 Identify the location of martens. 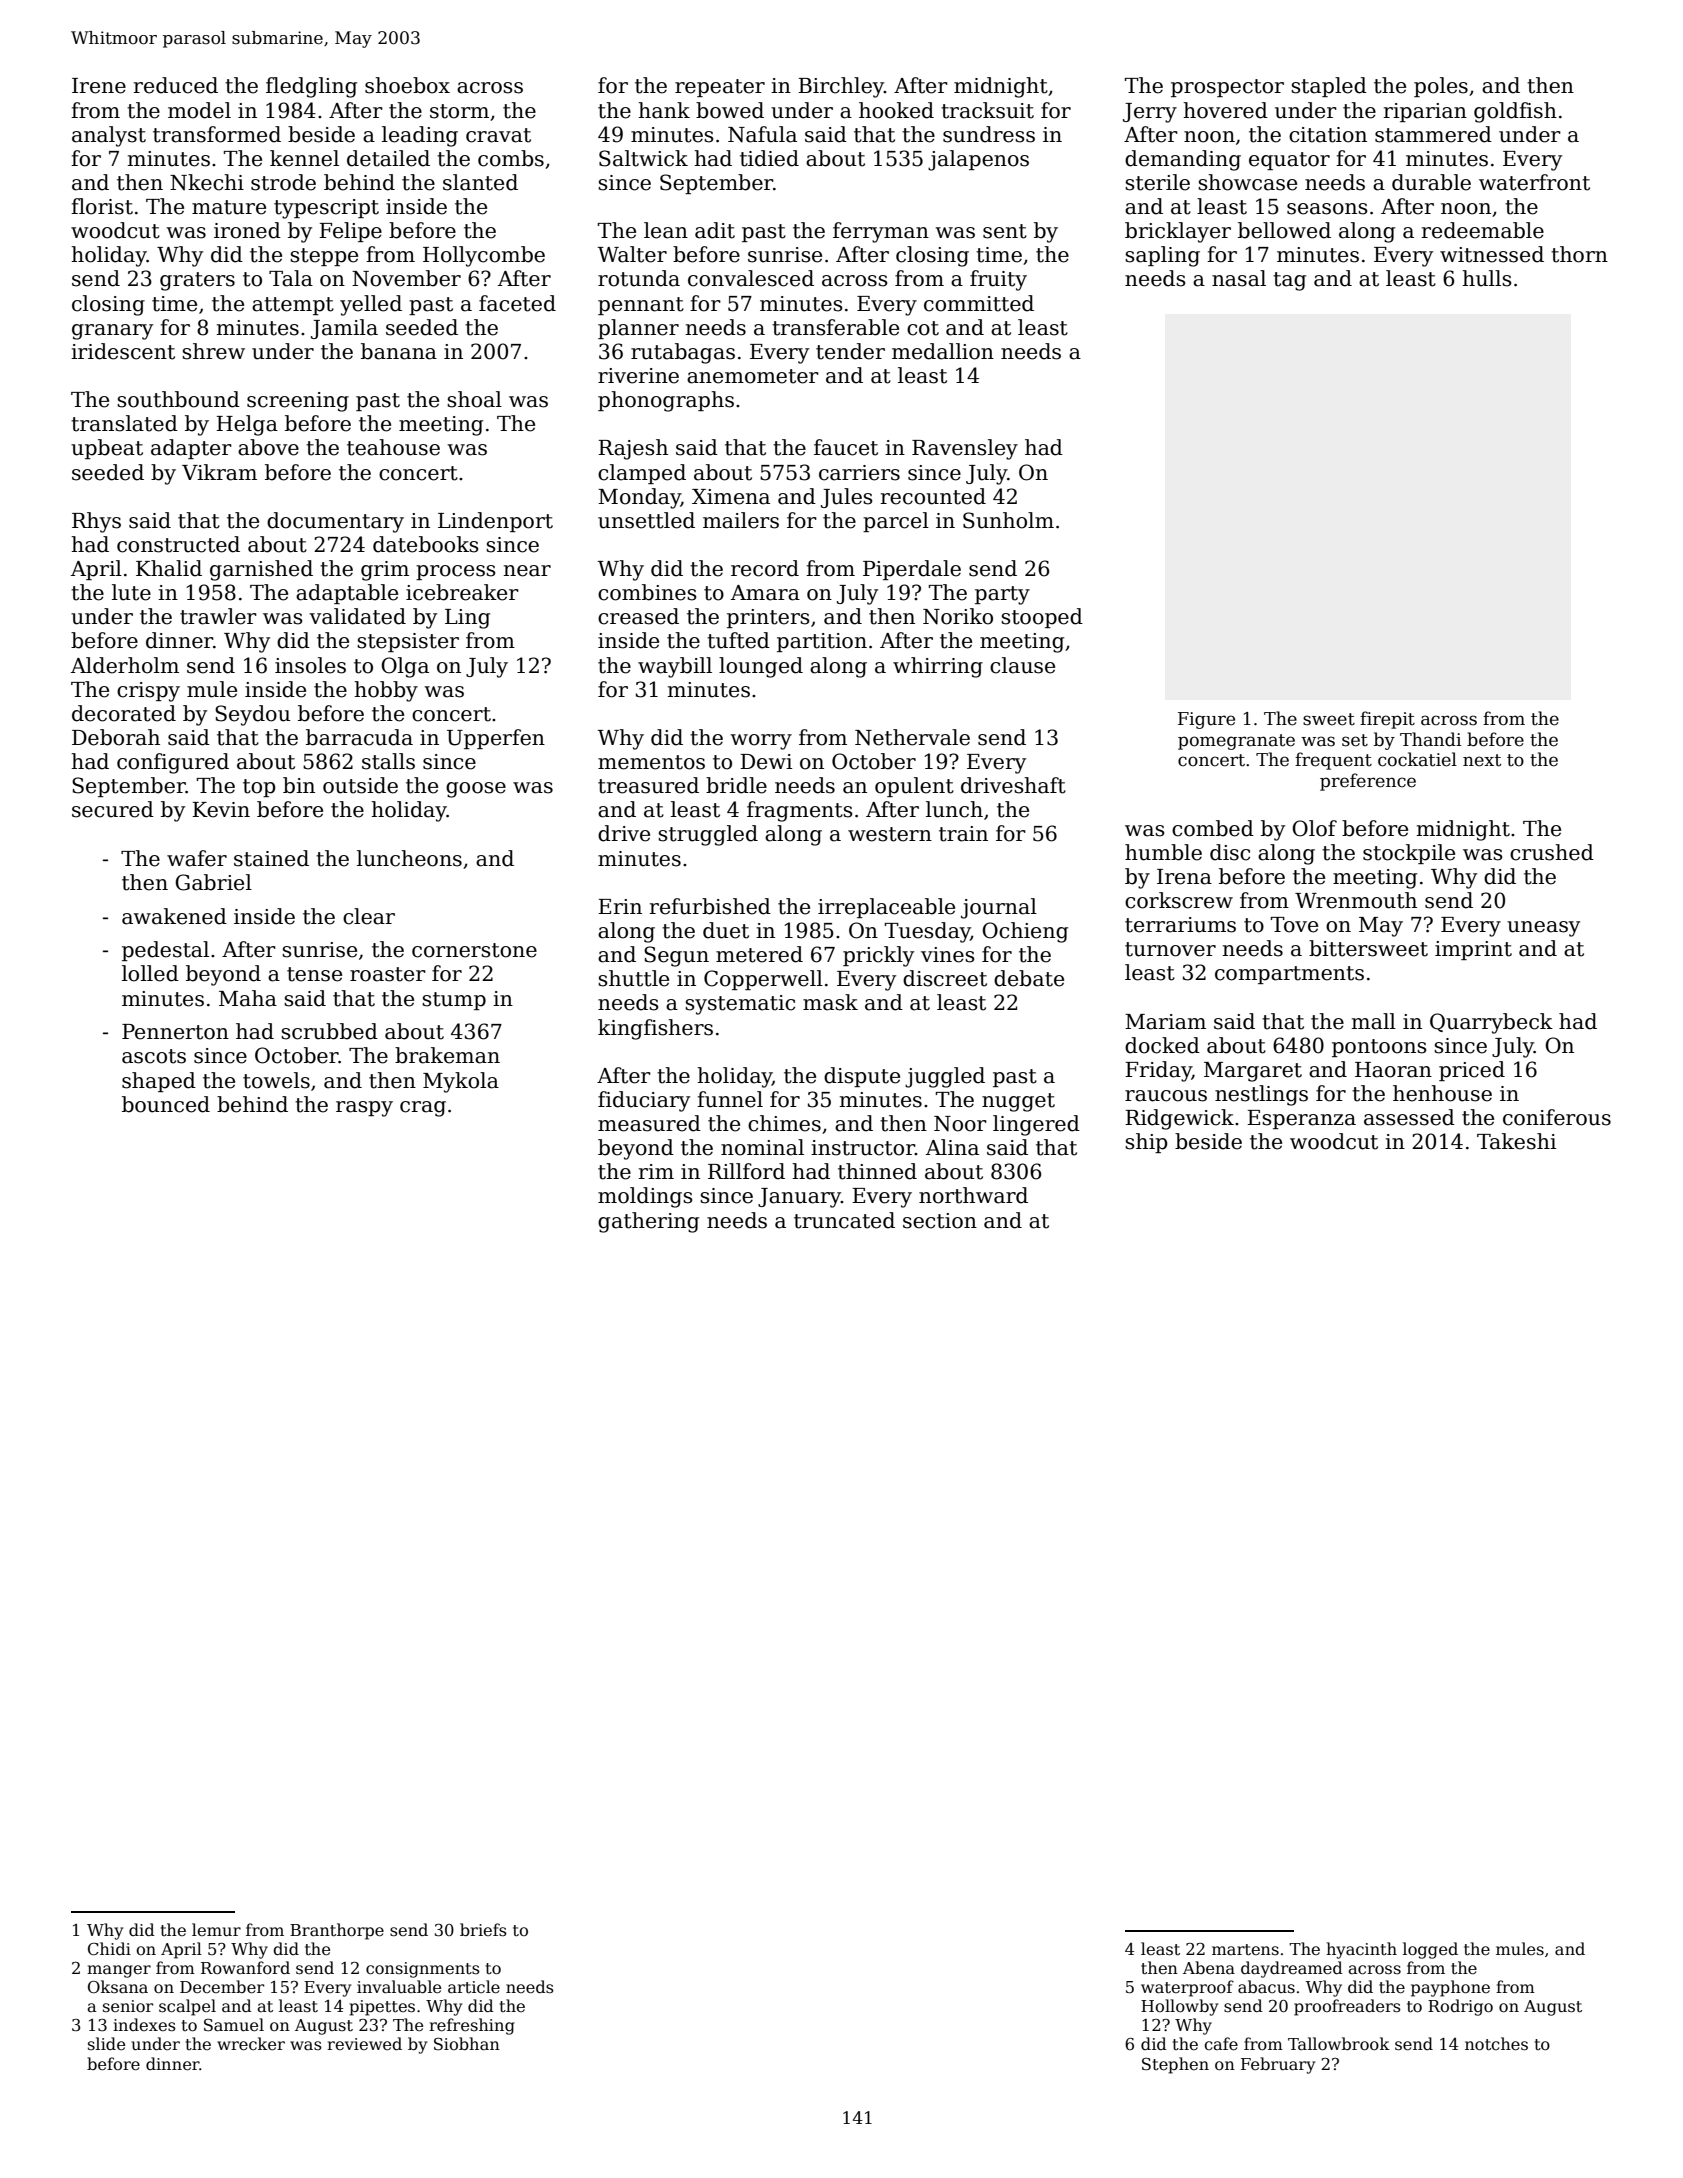
(1245, 1950).
